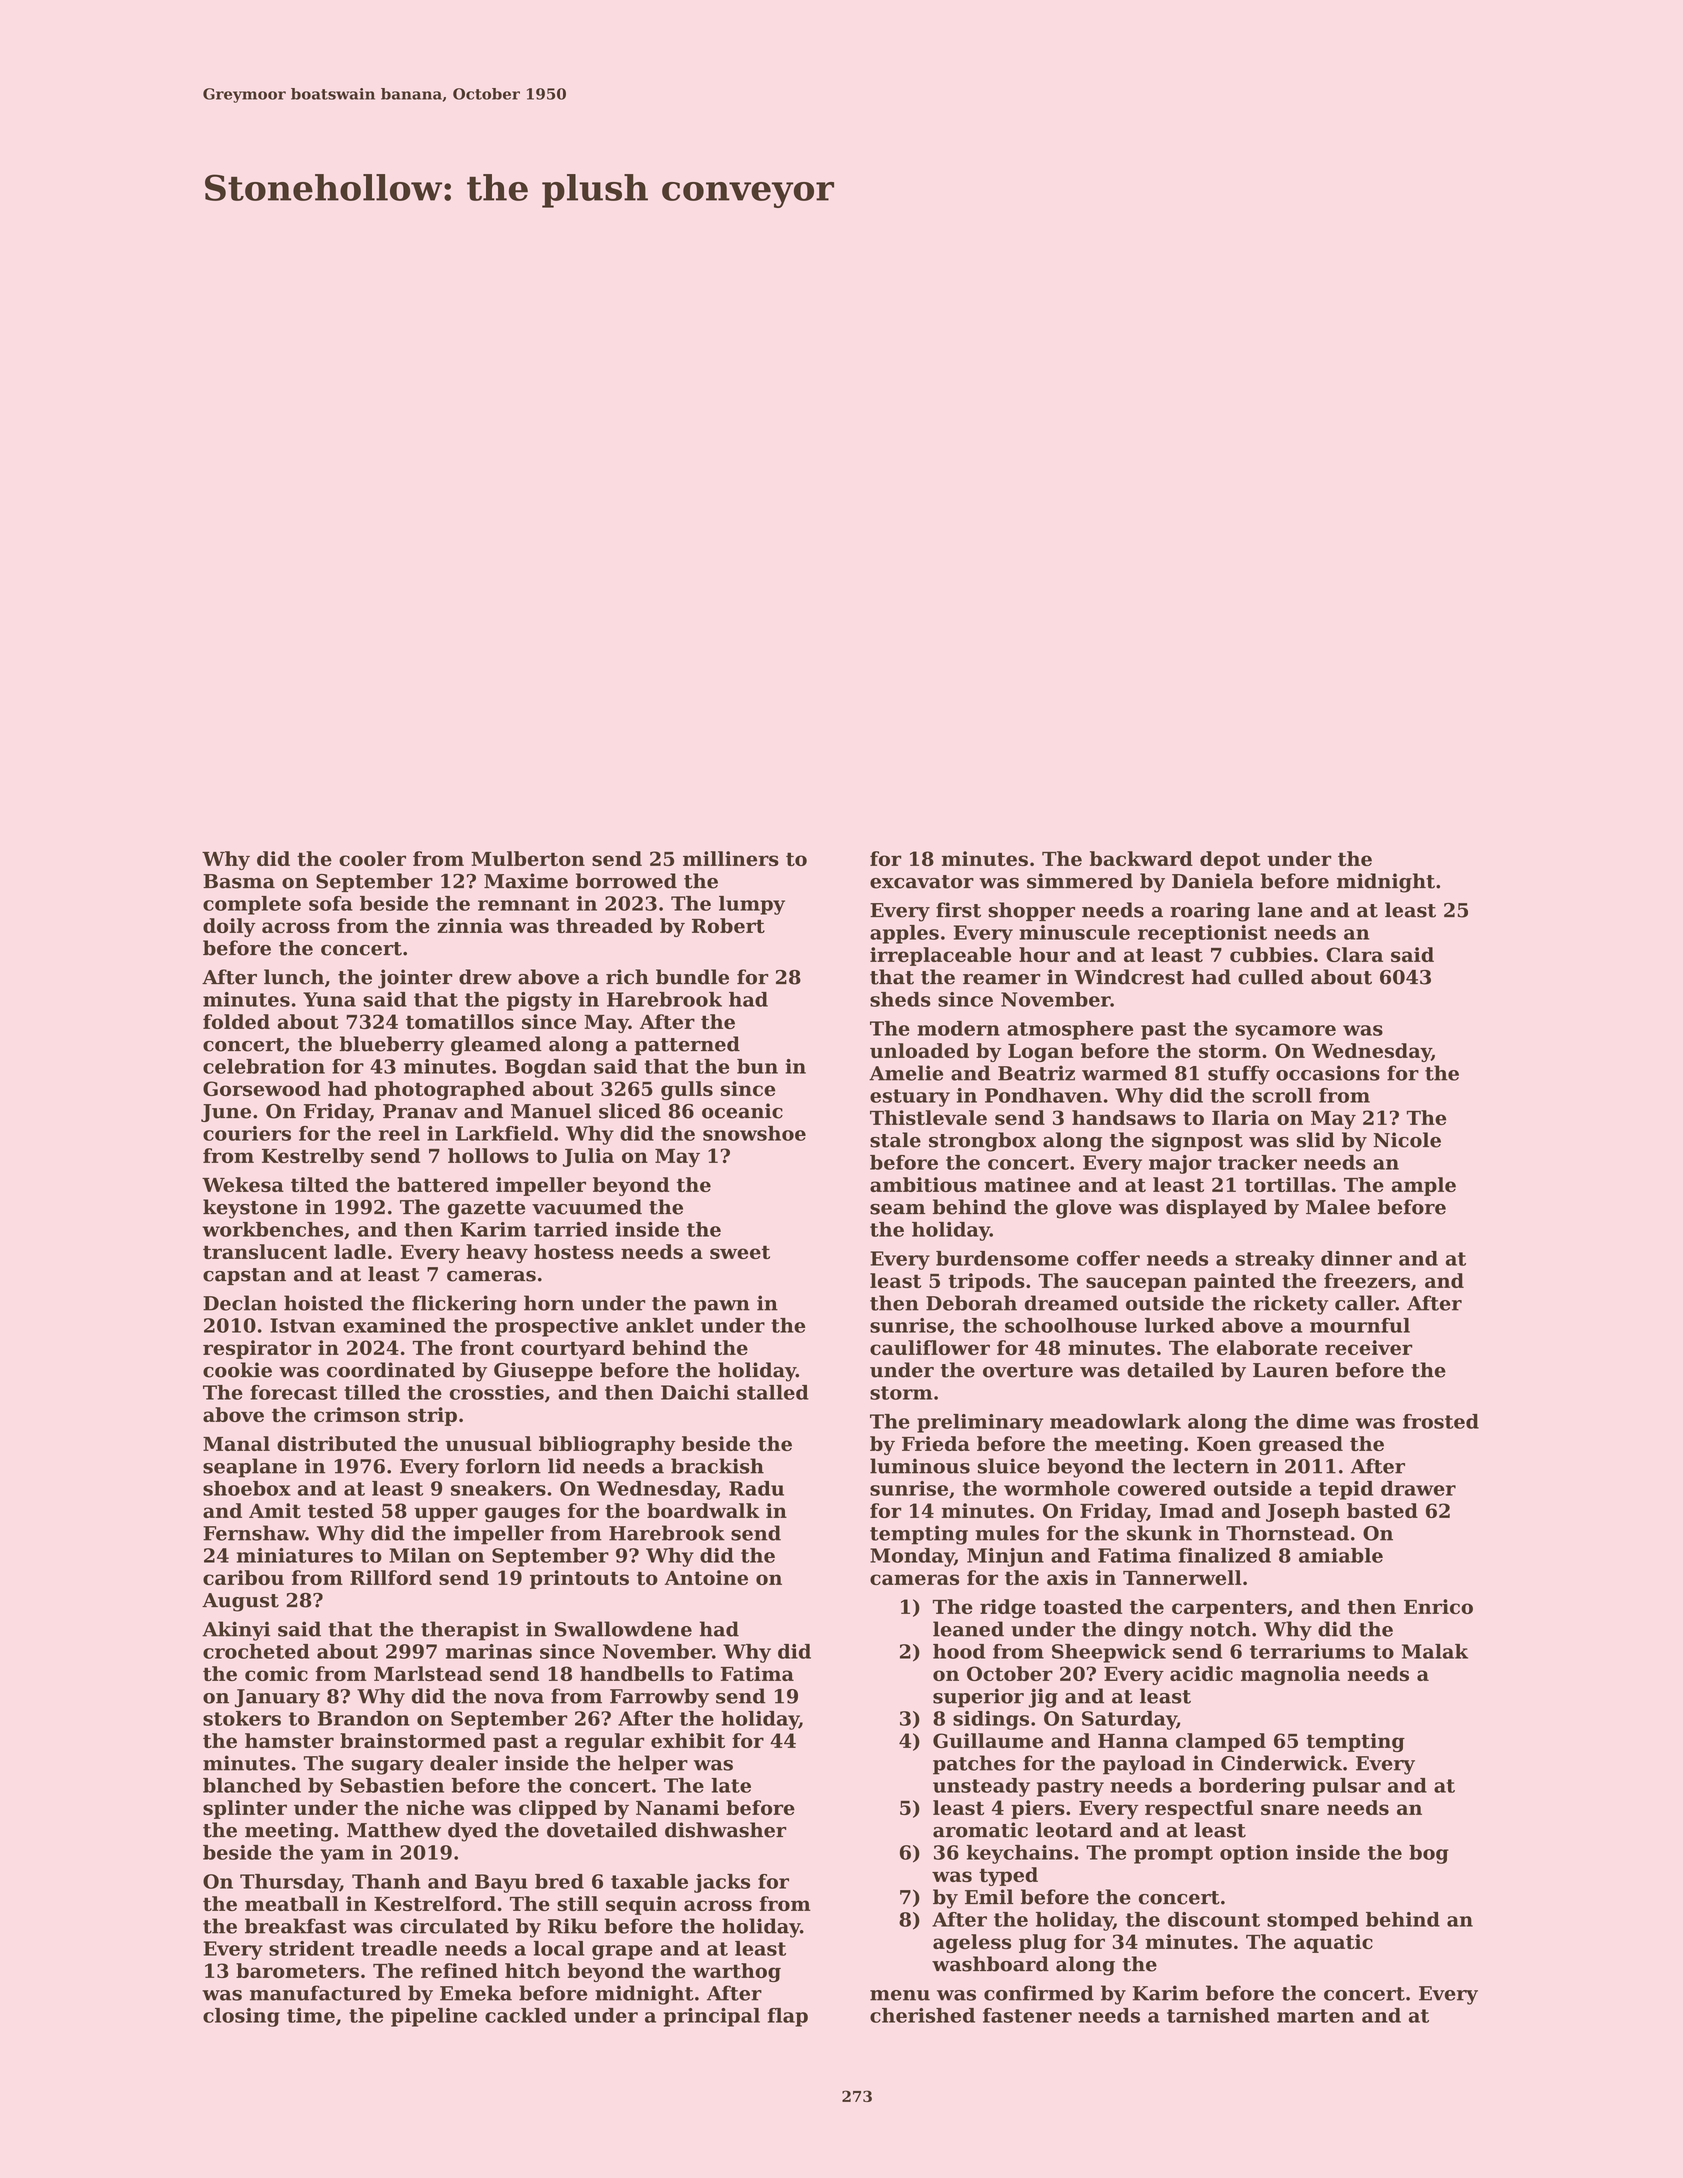 The image size is (1683, 2178). What do you see at coordinates (386, 1881) in the image?
I see `Thanh` at bounding box center [386, 1881].
